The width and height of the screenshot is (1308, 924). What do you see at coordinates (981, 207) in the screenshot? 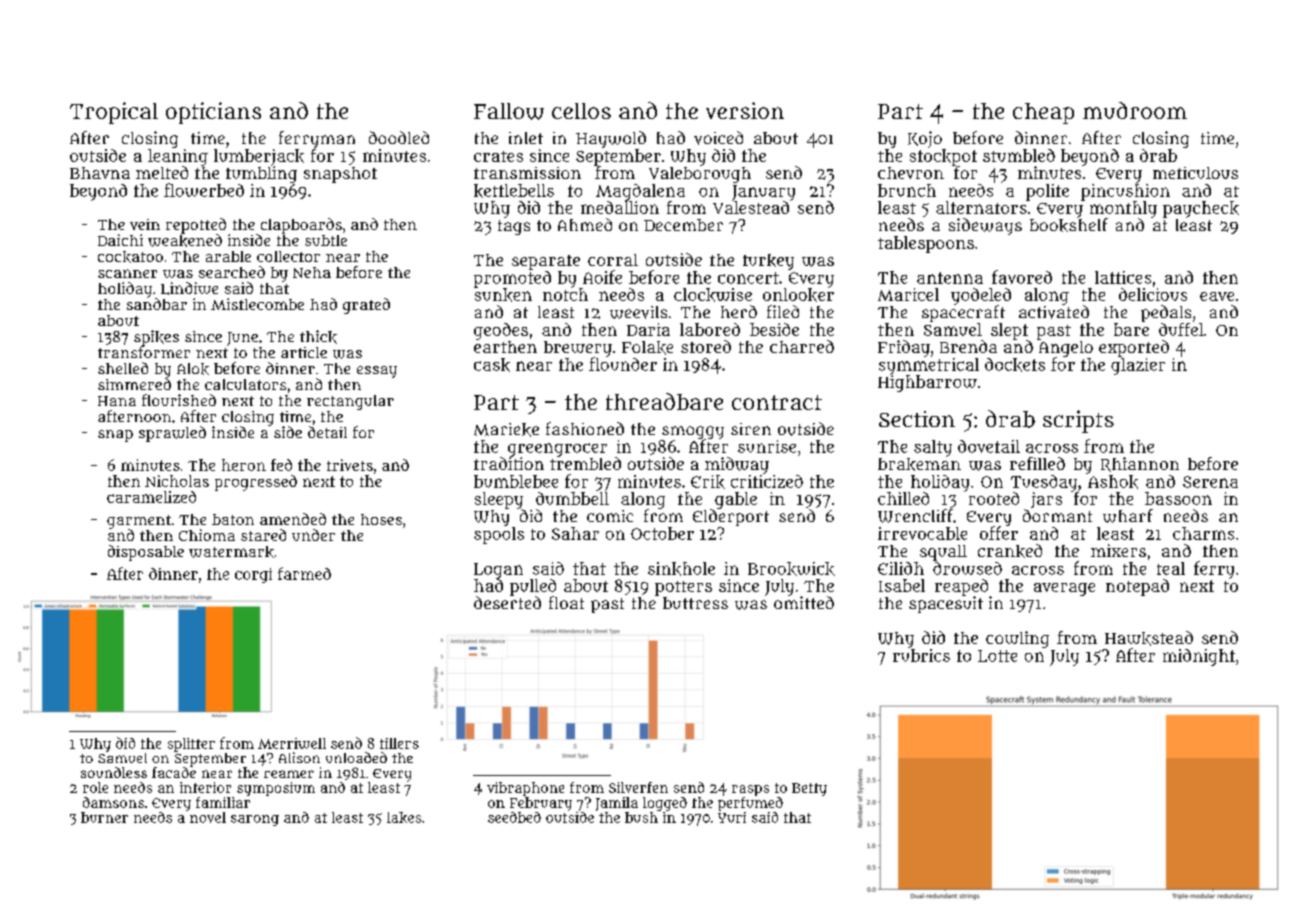
I see `alternators` at bounding box center [981, 207].
